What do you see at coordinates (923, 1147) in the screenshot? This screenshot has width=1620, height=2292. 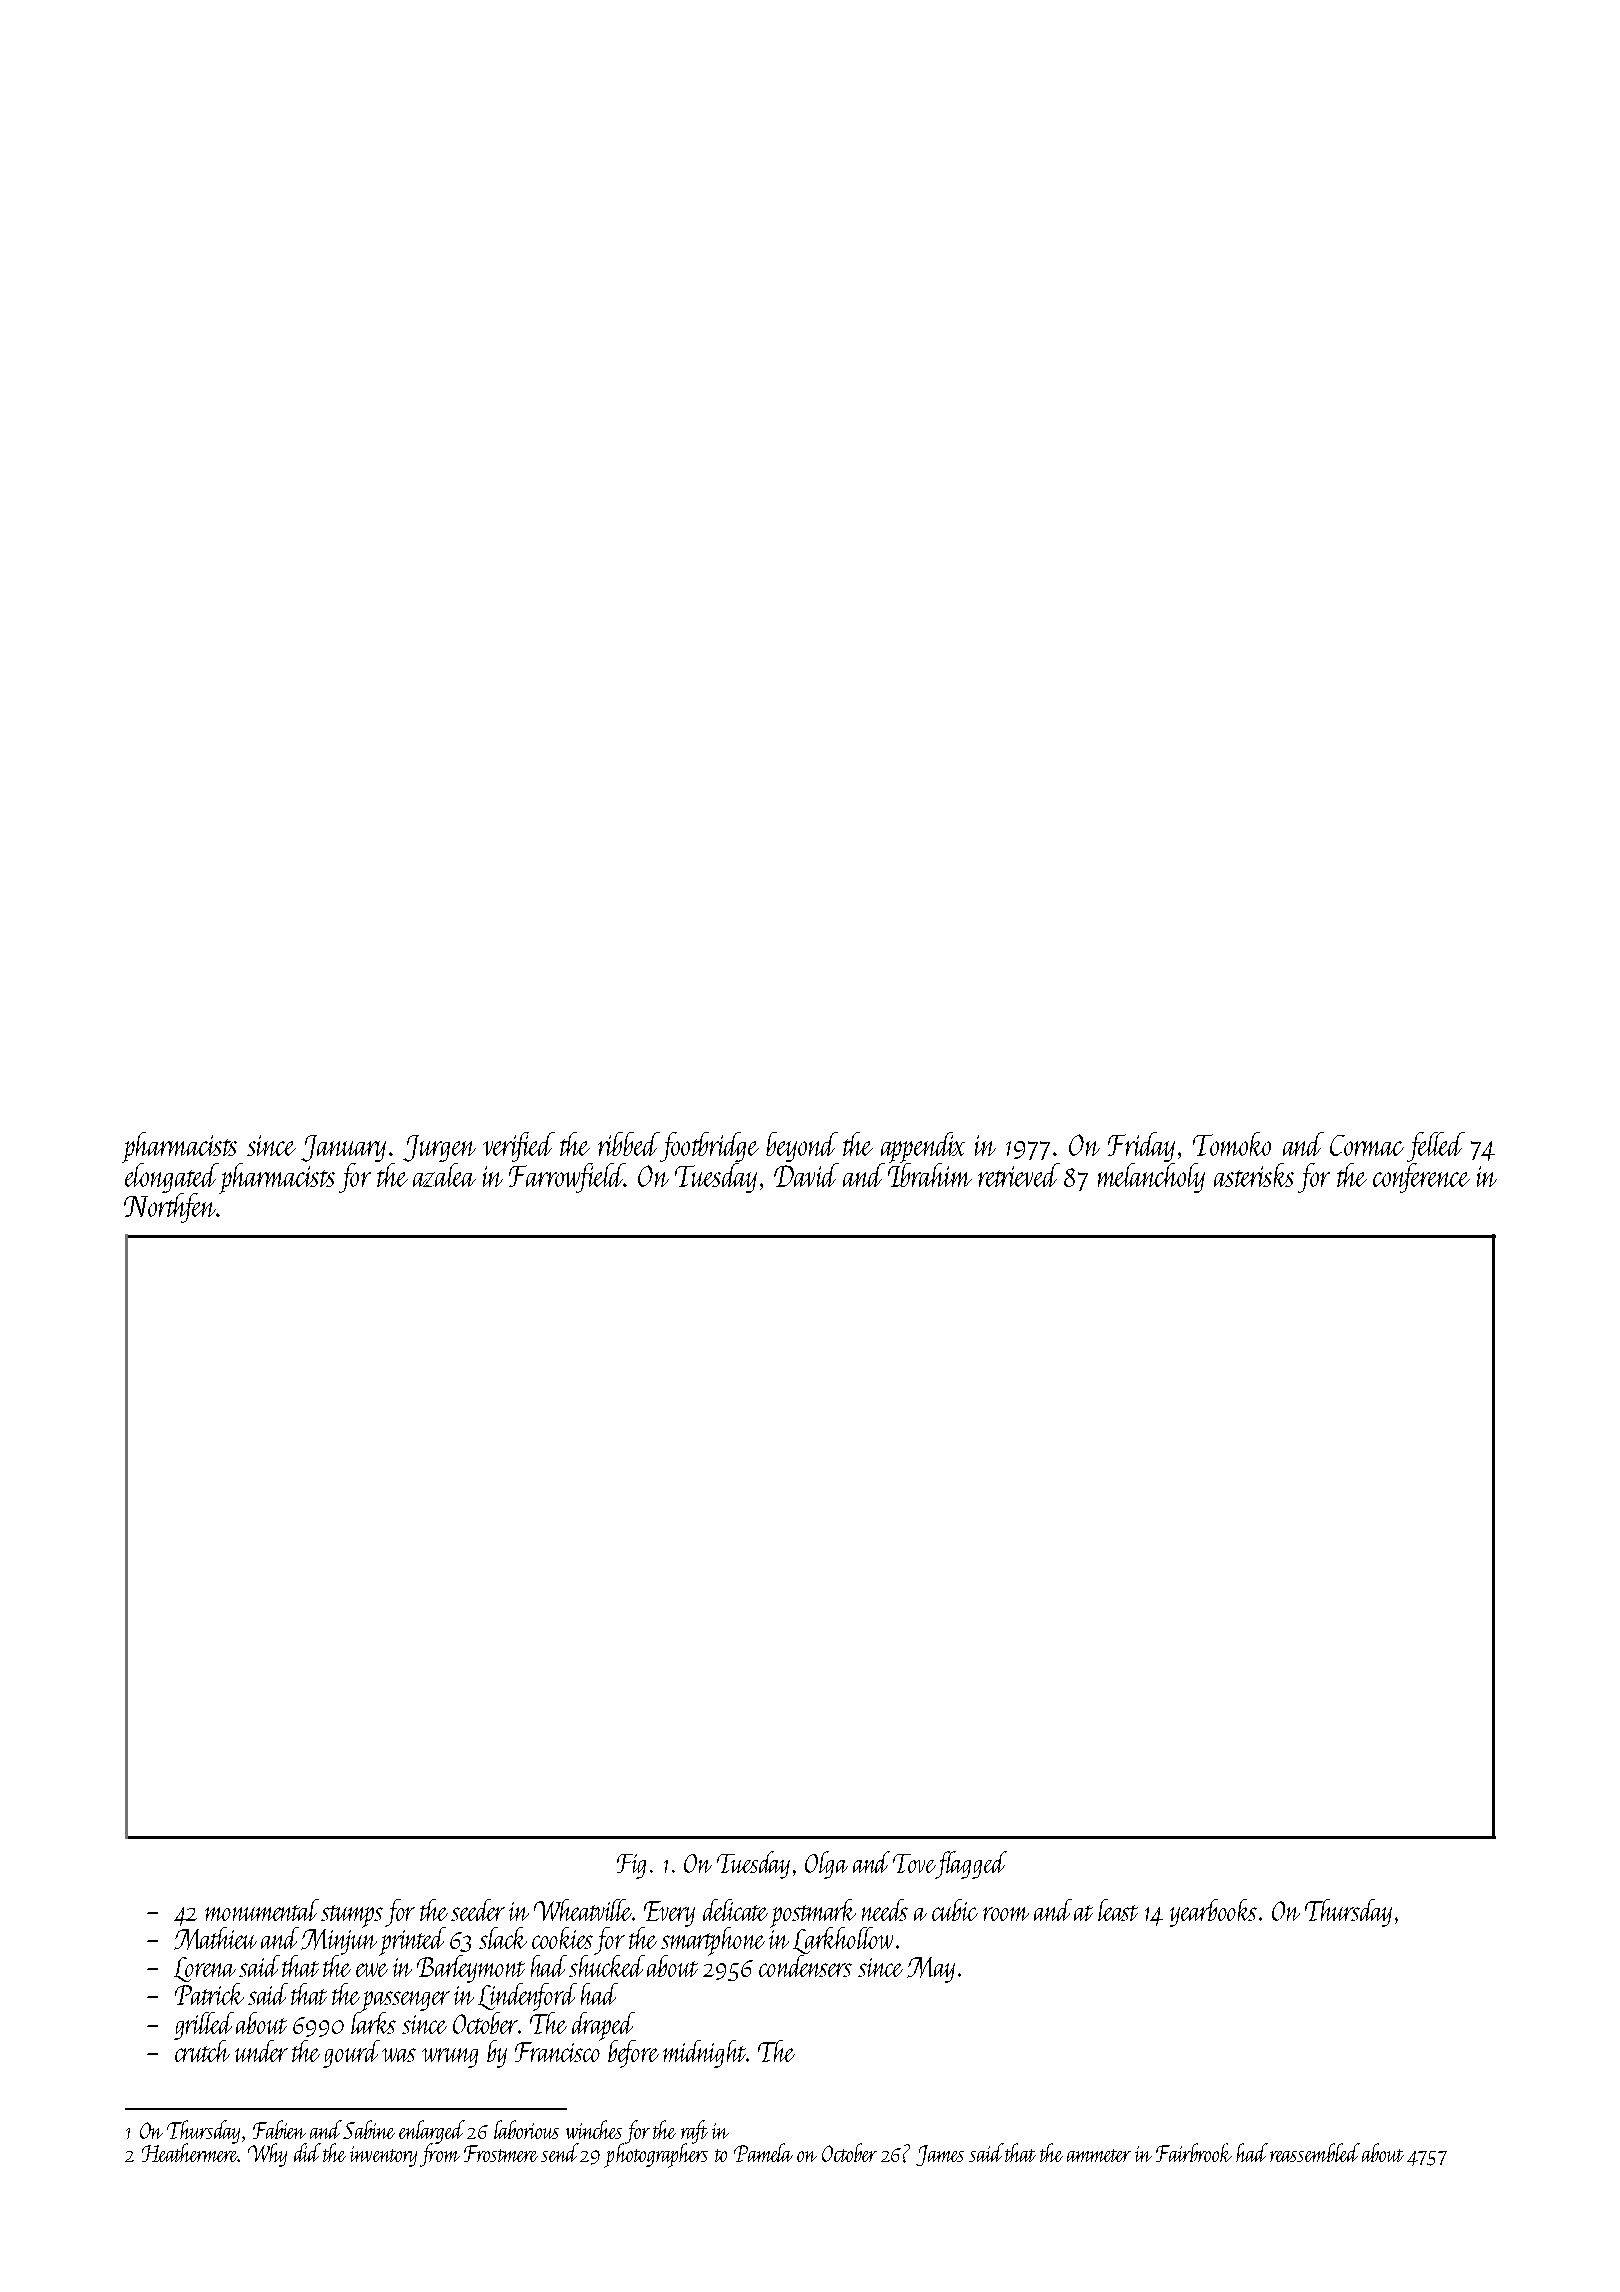 I see `appendix` at bounding box center [923, 1147].
